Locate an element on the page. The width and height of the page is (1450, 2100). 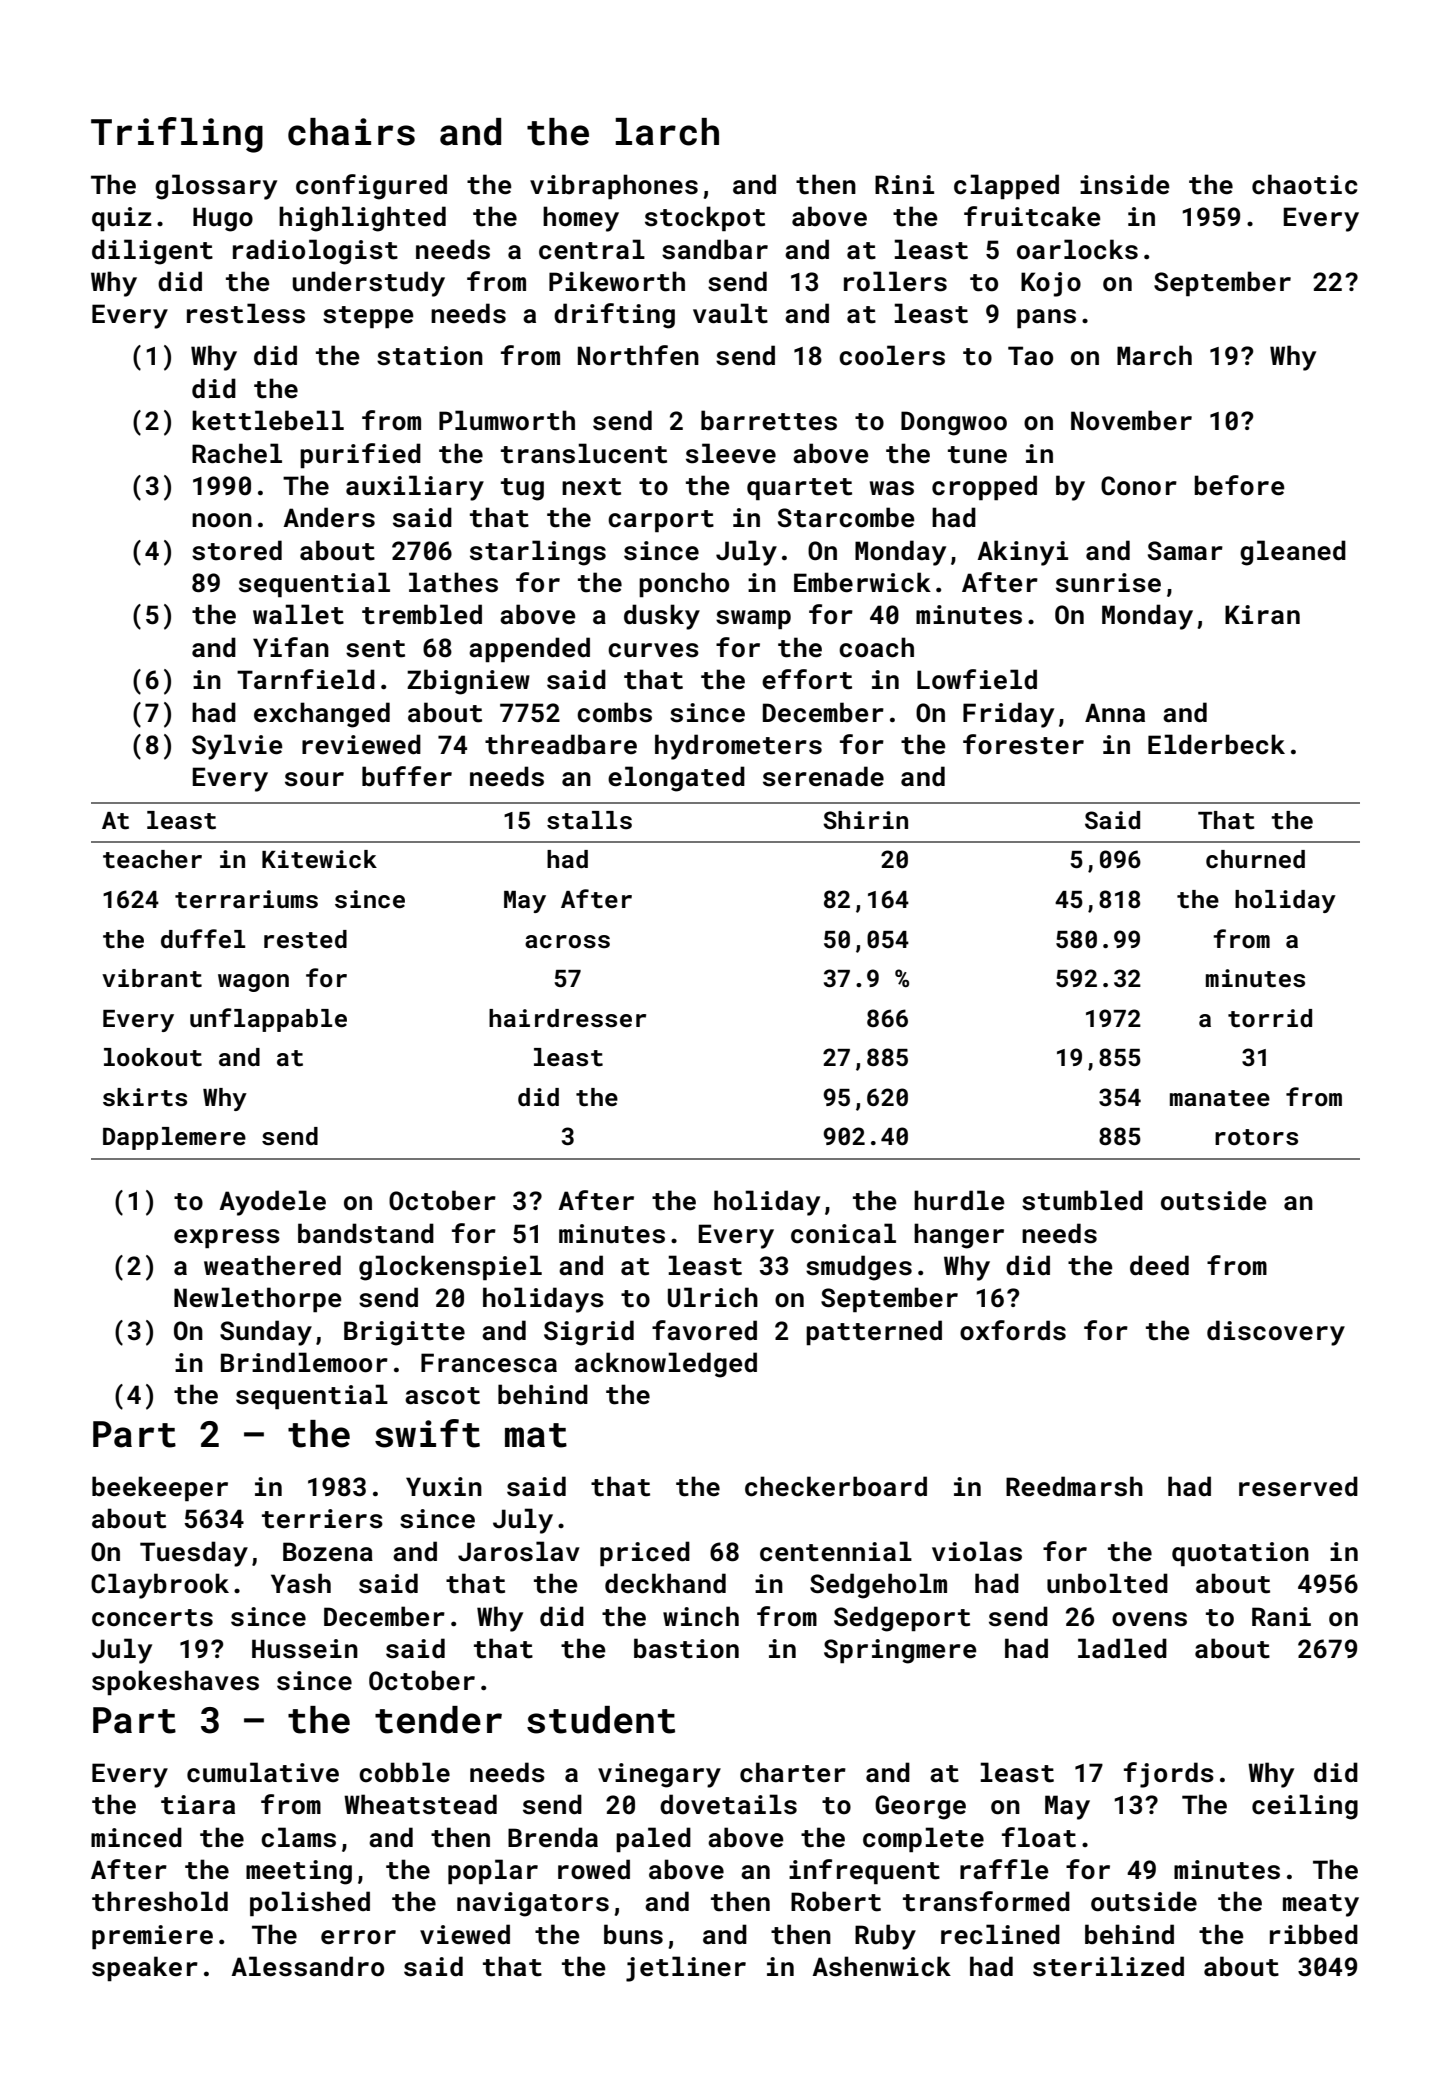
torrid is located at coordinates (1270, 1018).
